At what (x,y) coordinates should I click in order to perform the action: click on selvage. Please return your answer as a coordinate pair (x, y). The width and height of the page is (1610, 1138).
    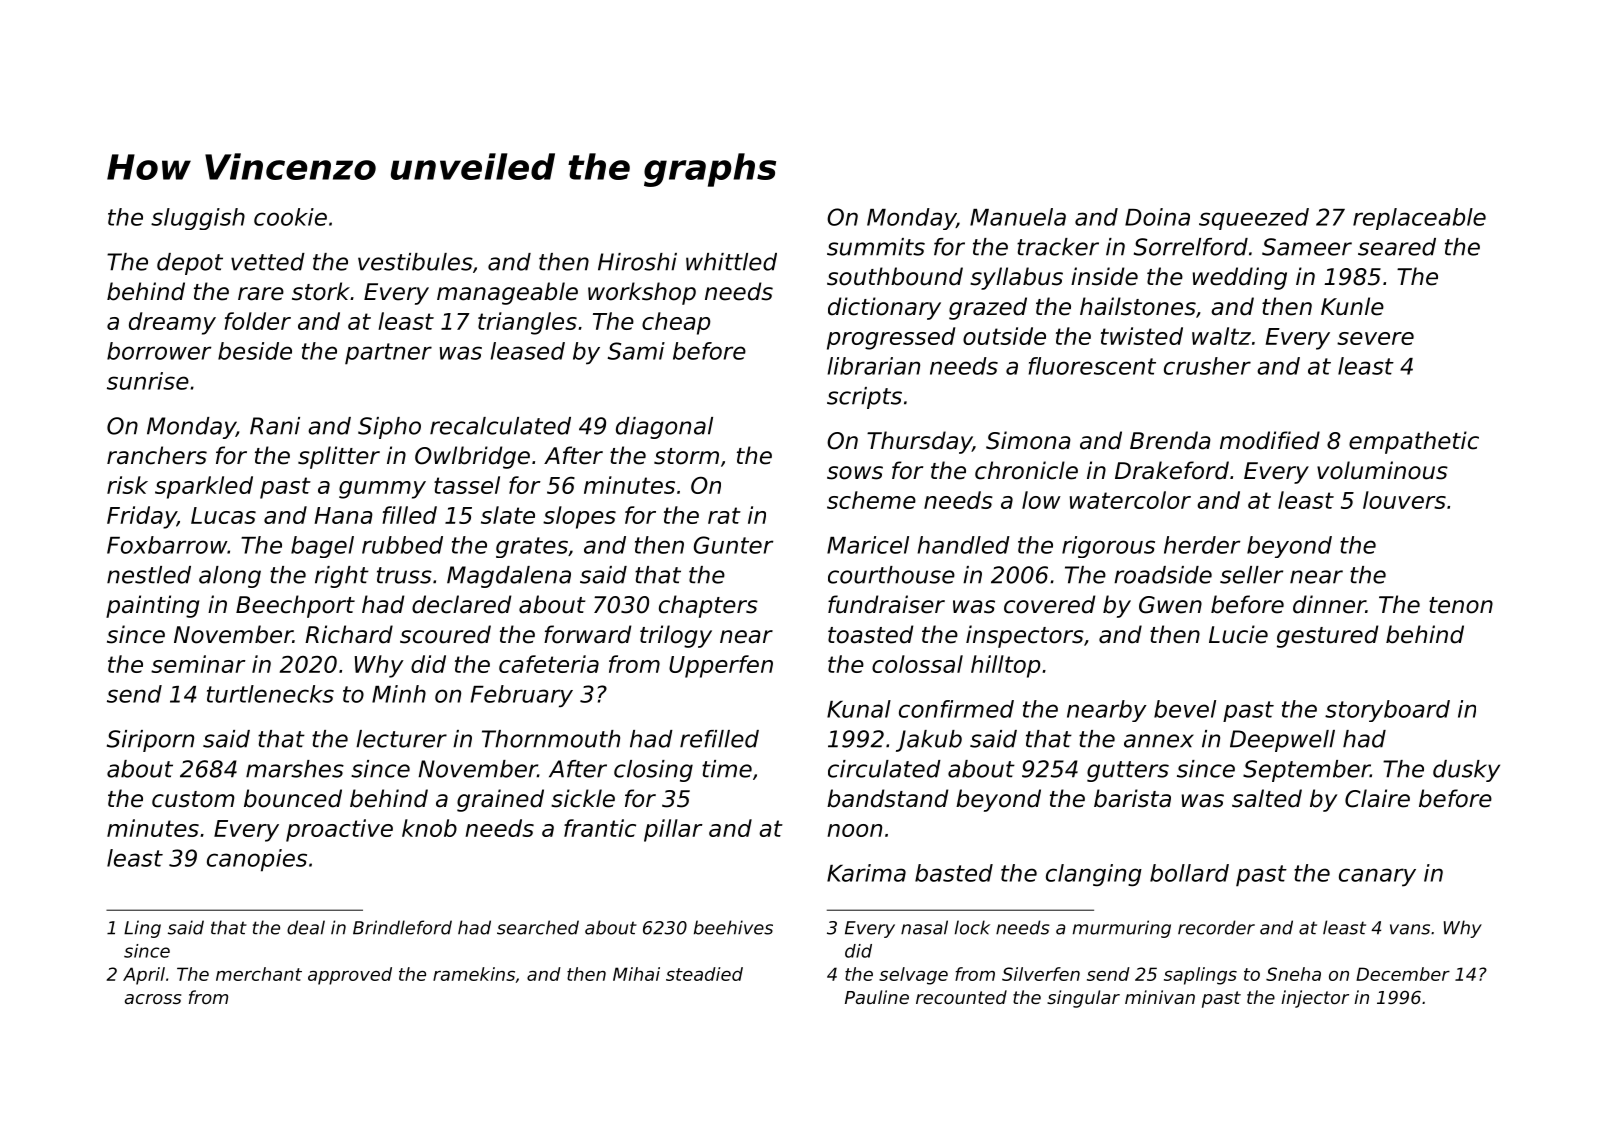
    Looking at the image, I should click on (913, 976).
